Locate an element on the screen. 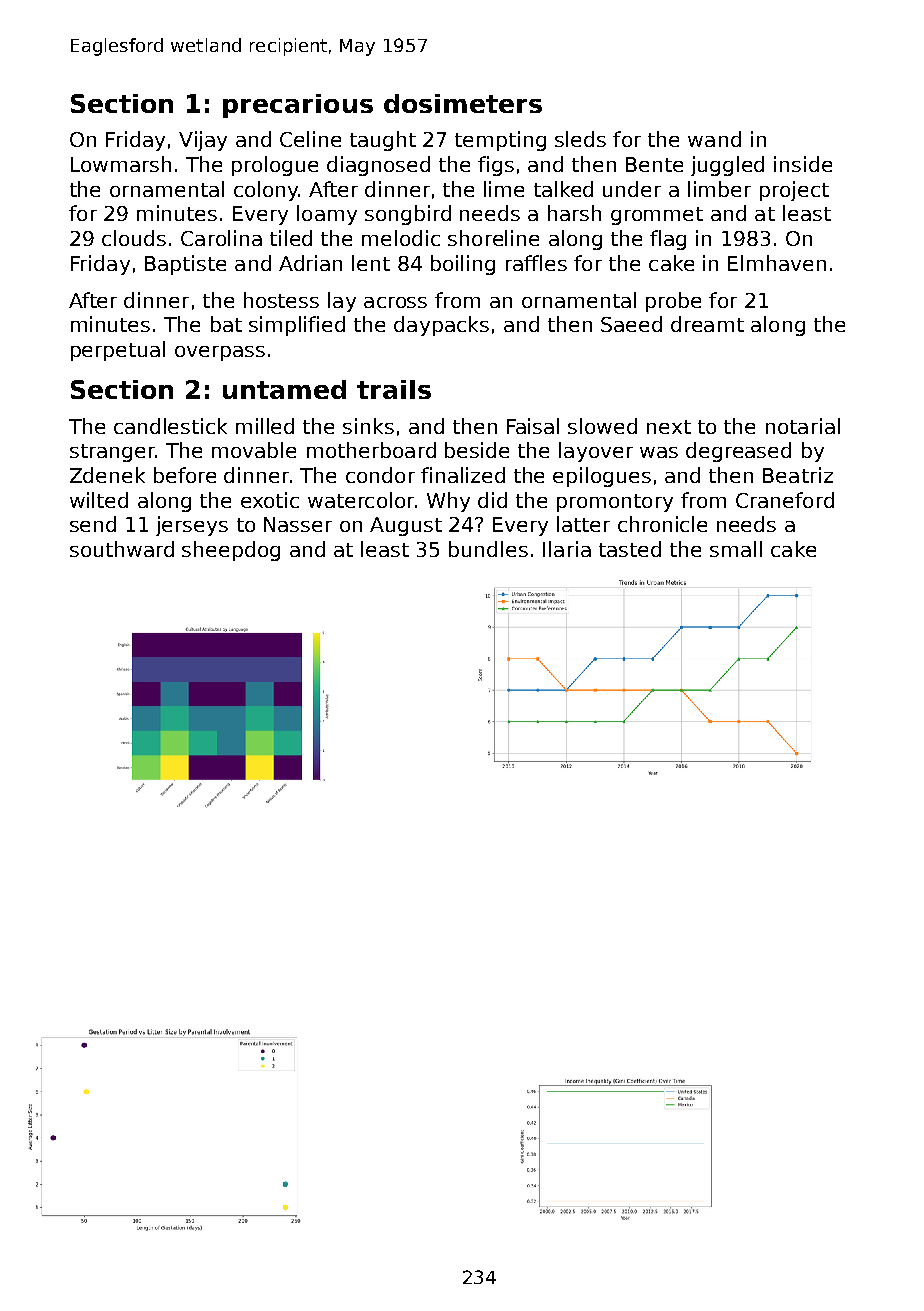  clouds is located at coordinates (134, 238).
